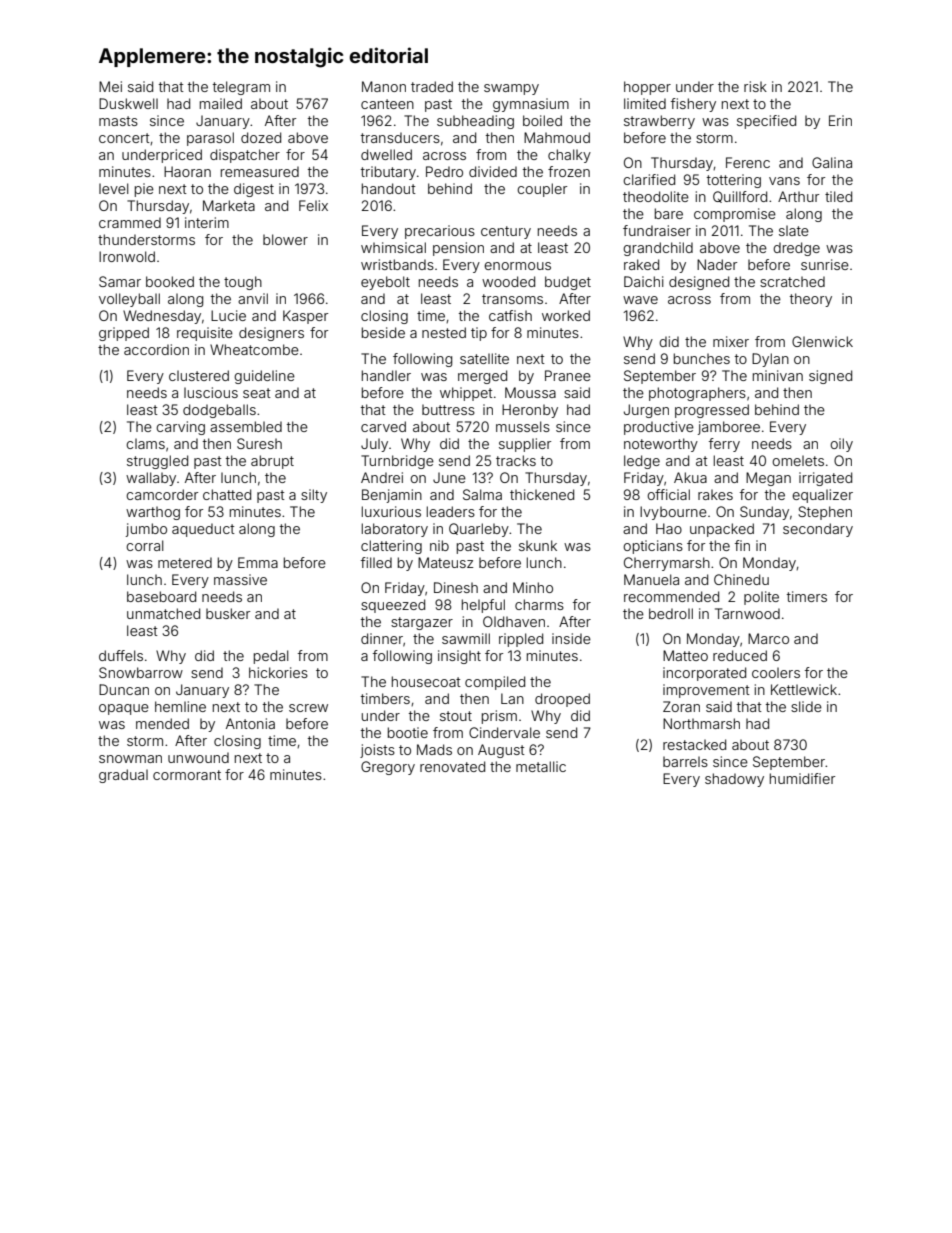 This image has height=1233, width=952. Describe the element at coordinates (838, 196) in the image. I see `tiled` at that location.
